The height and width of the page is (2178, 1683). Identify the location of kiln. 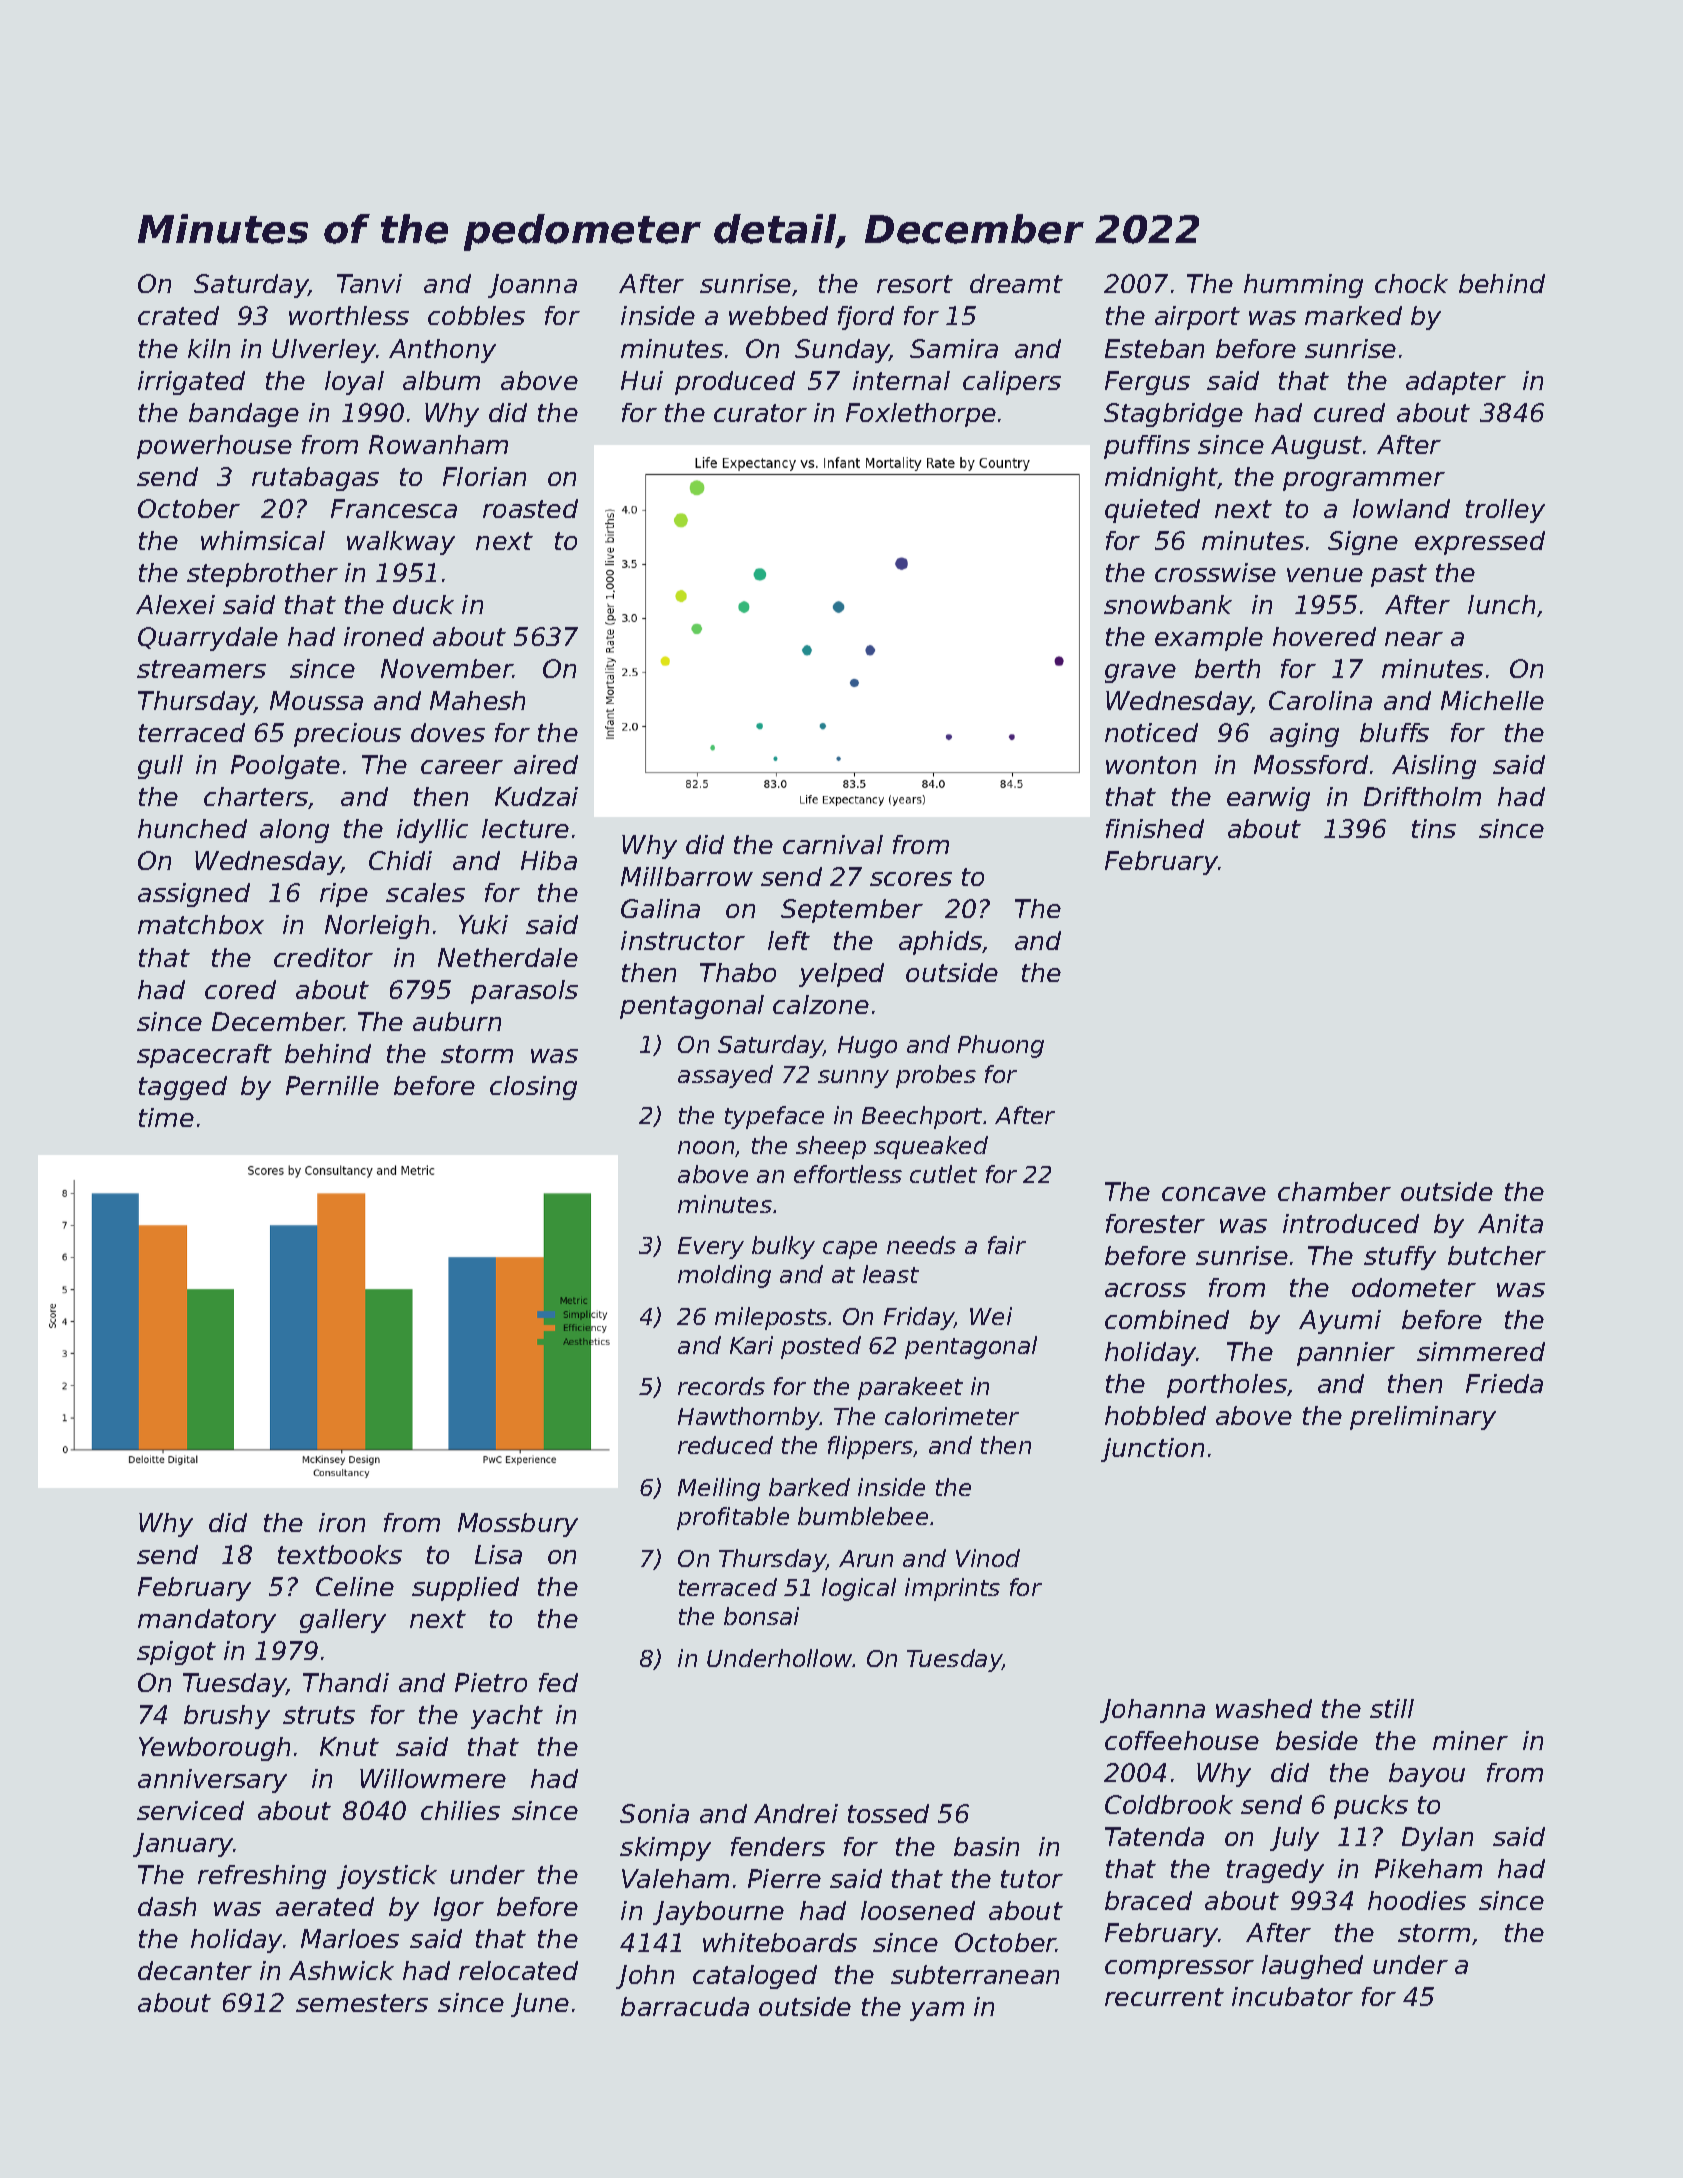
(209, 348).
